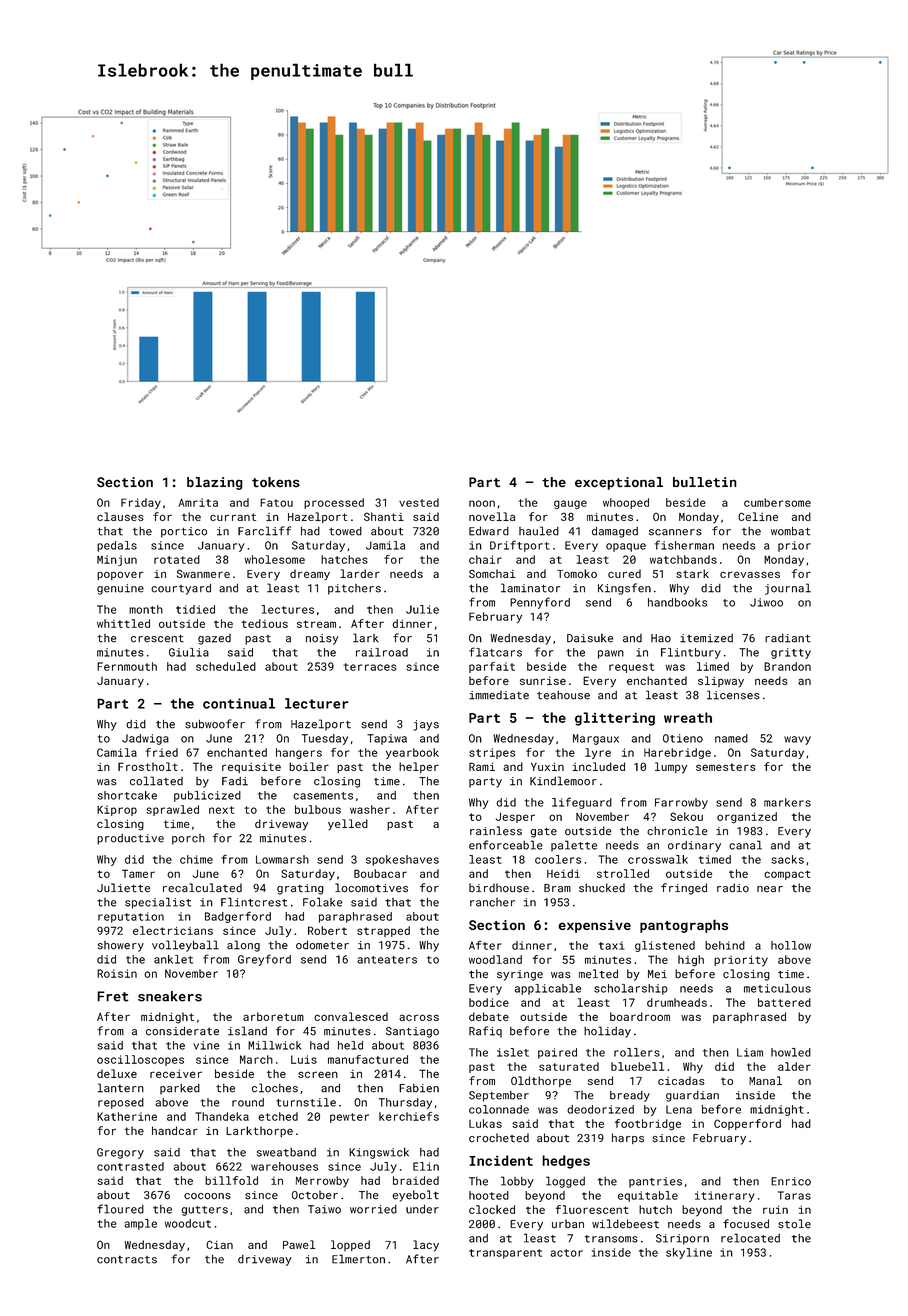  Describe the element at coordinates (127, 1260) in the screenshot. I see `contracts` at that location.
